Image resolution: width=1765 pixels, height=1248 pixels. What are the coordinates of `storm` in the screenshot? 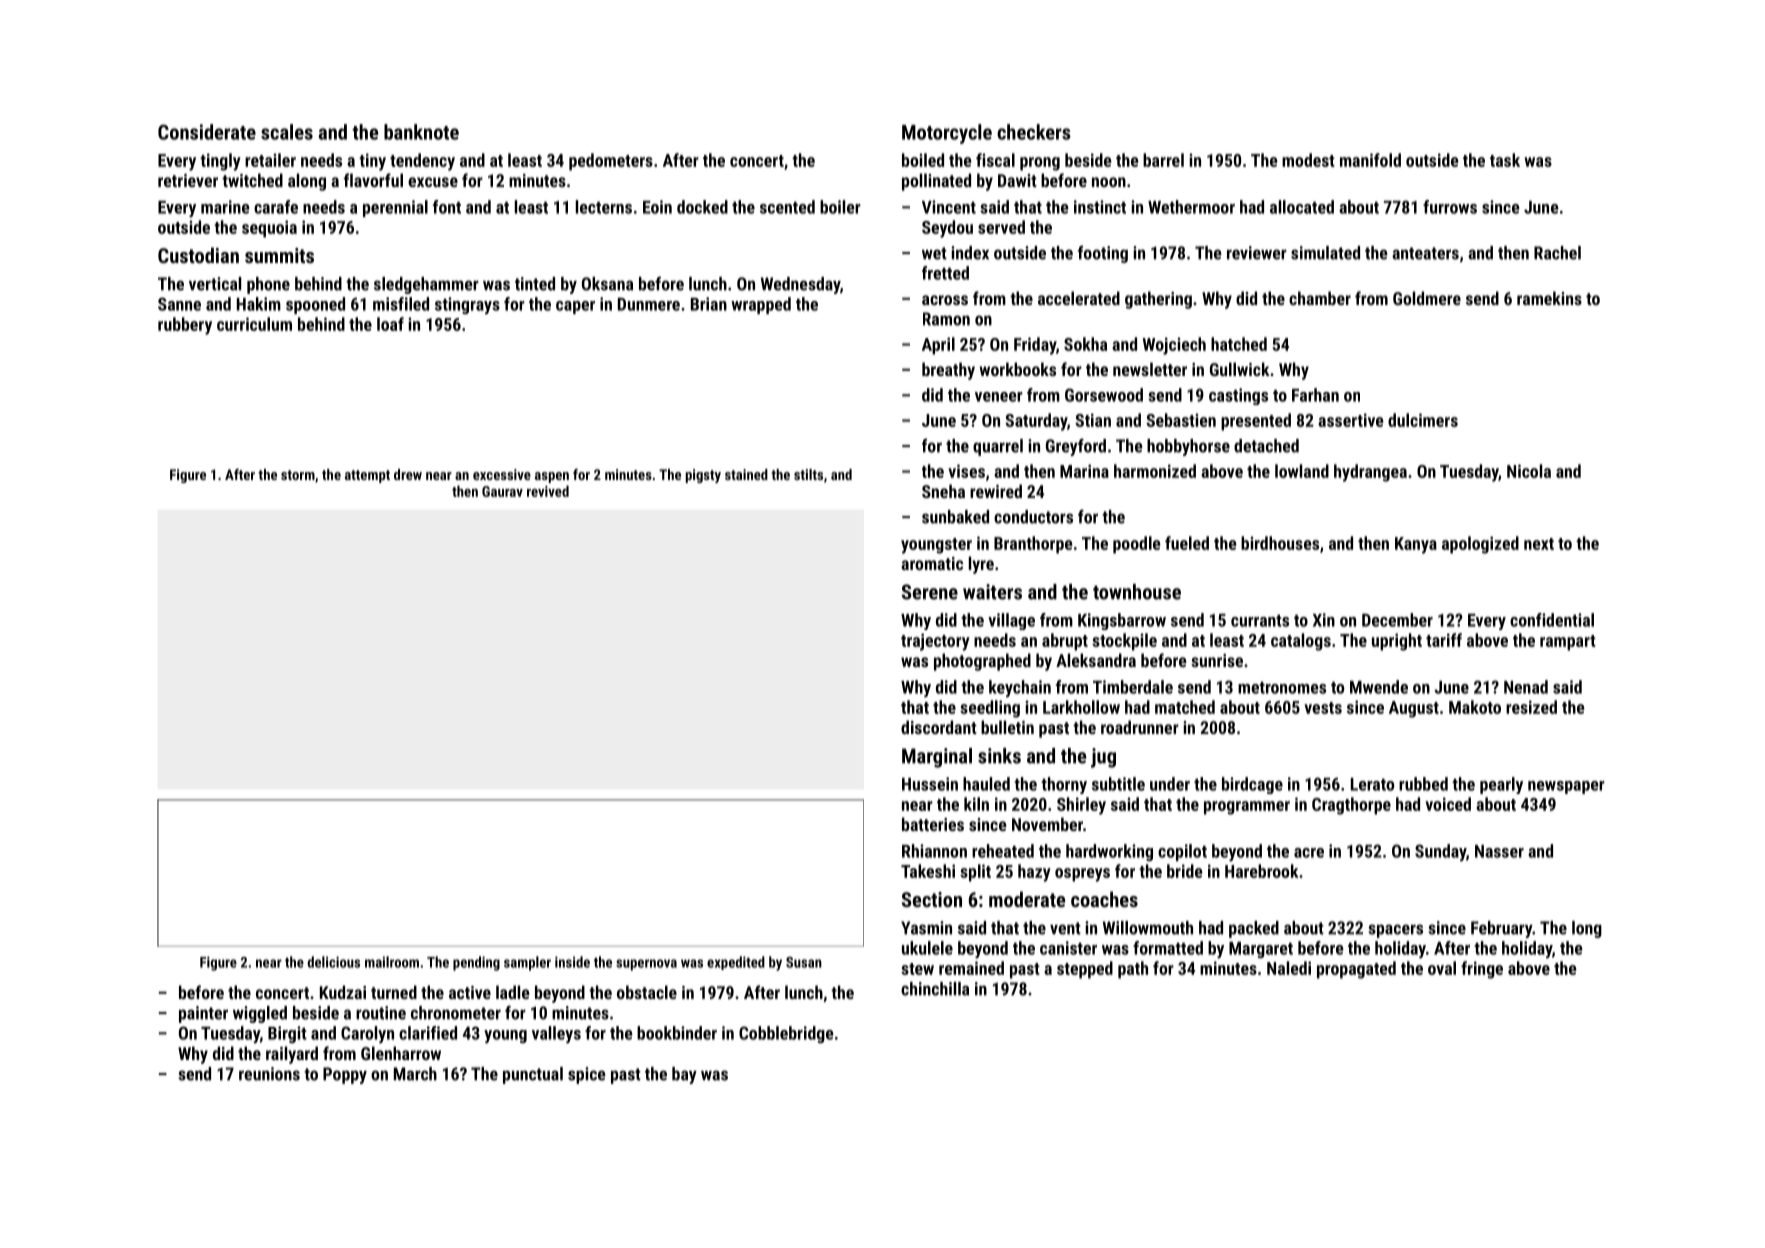 It's located at (298, 475).
